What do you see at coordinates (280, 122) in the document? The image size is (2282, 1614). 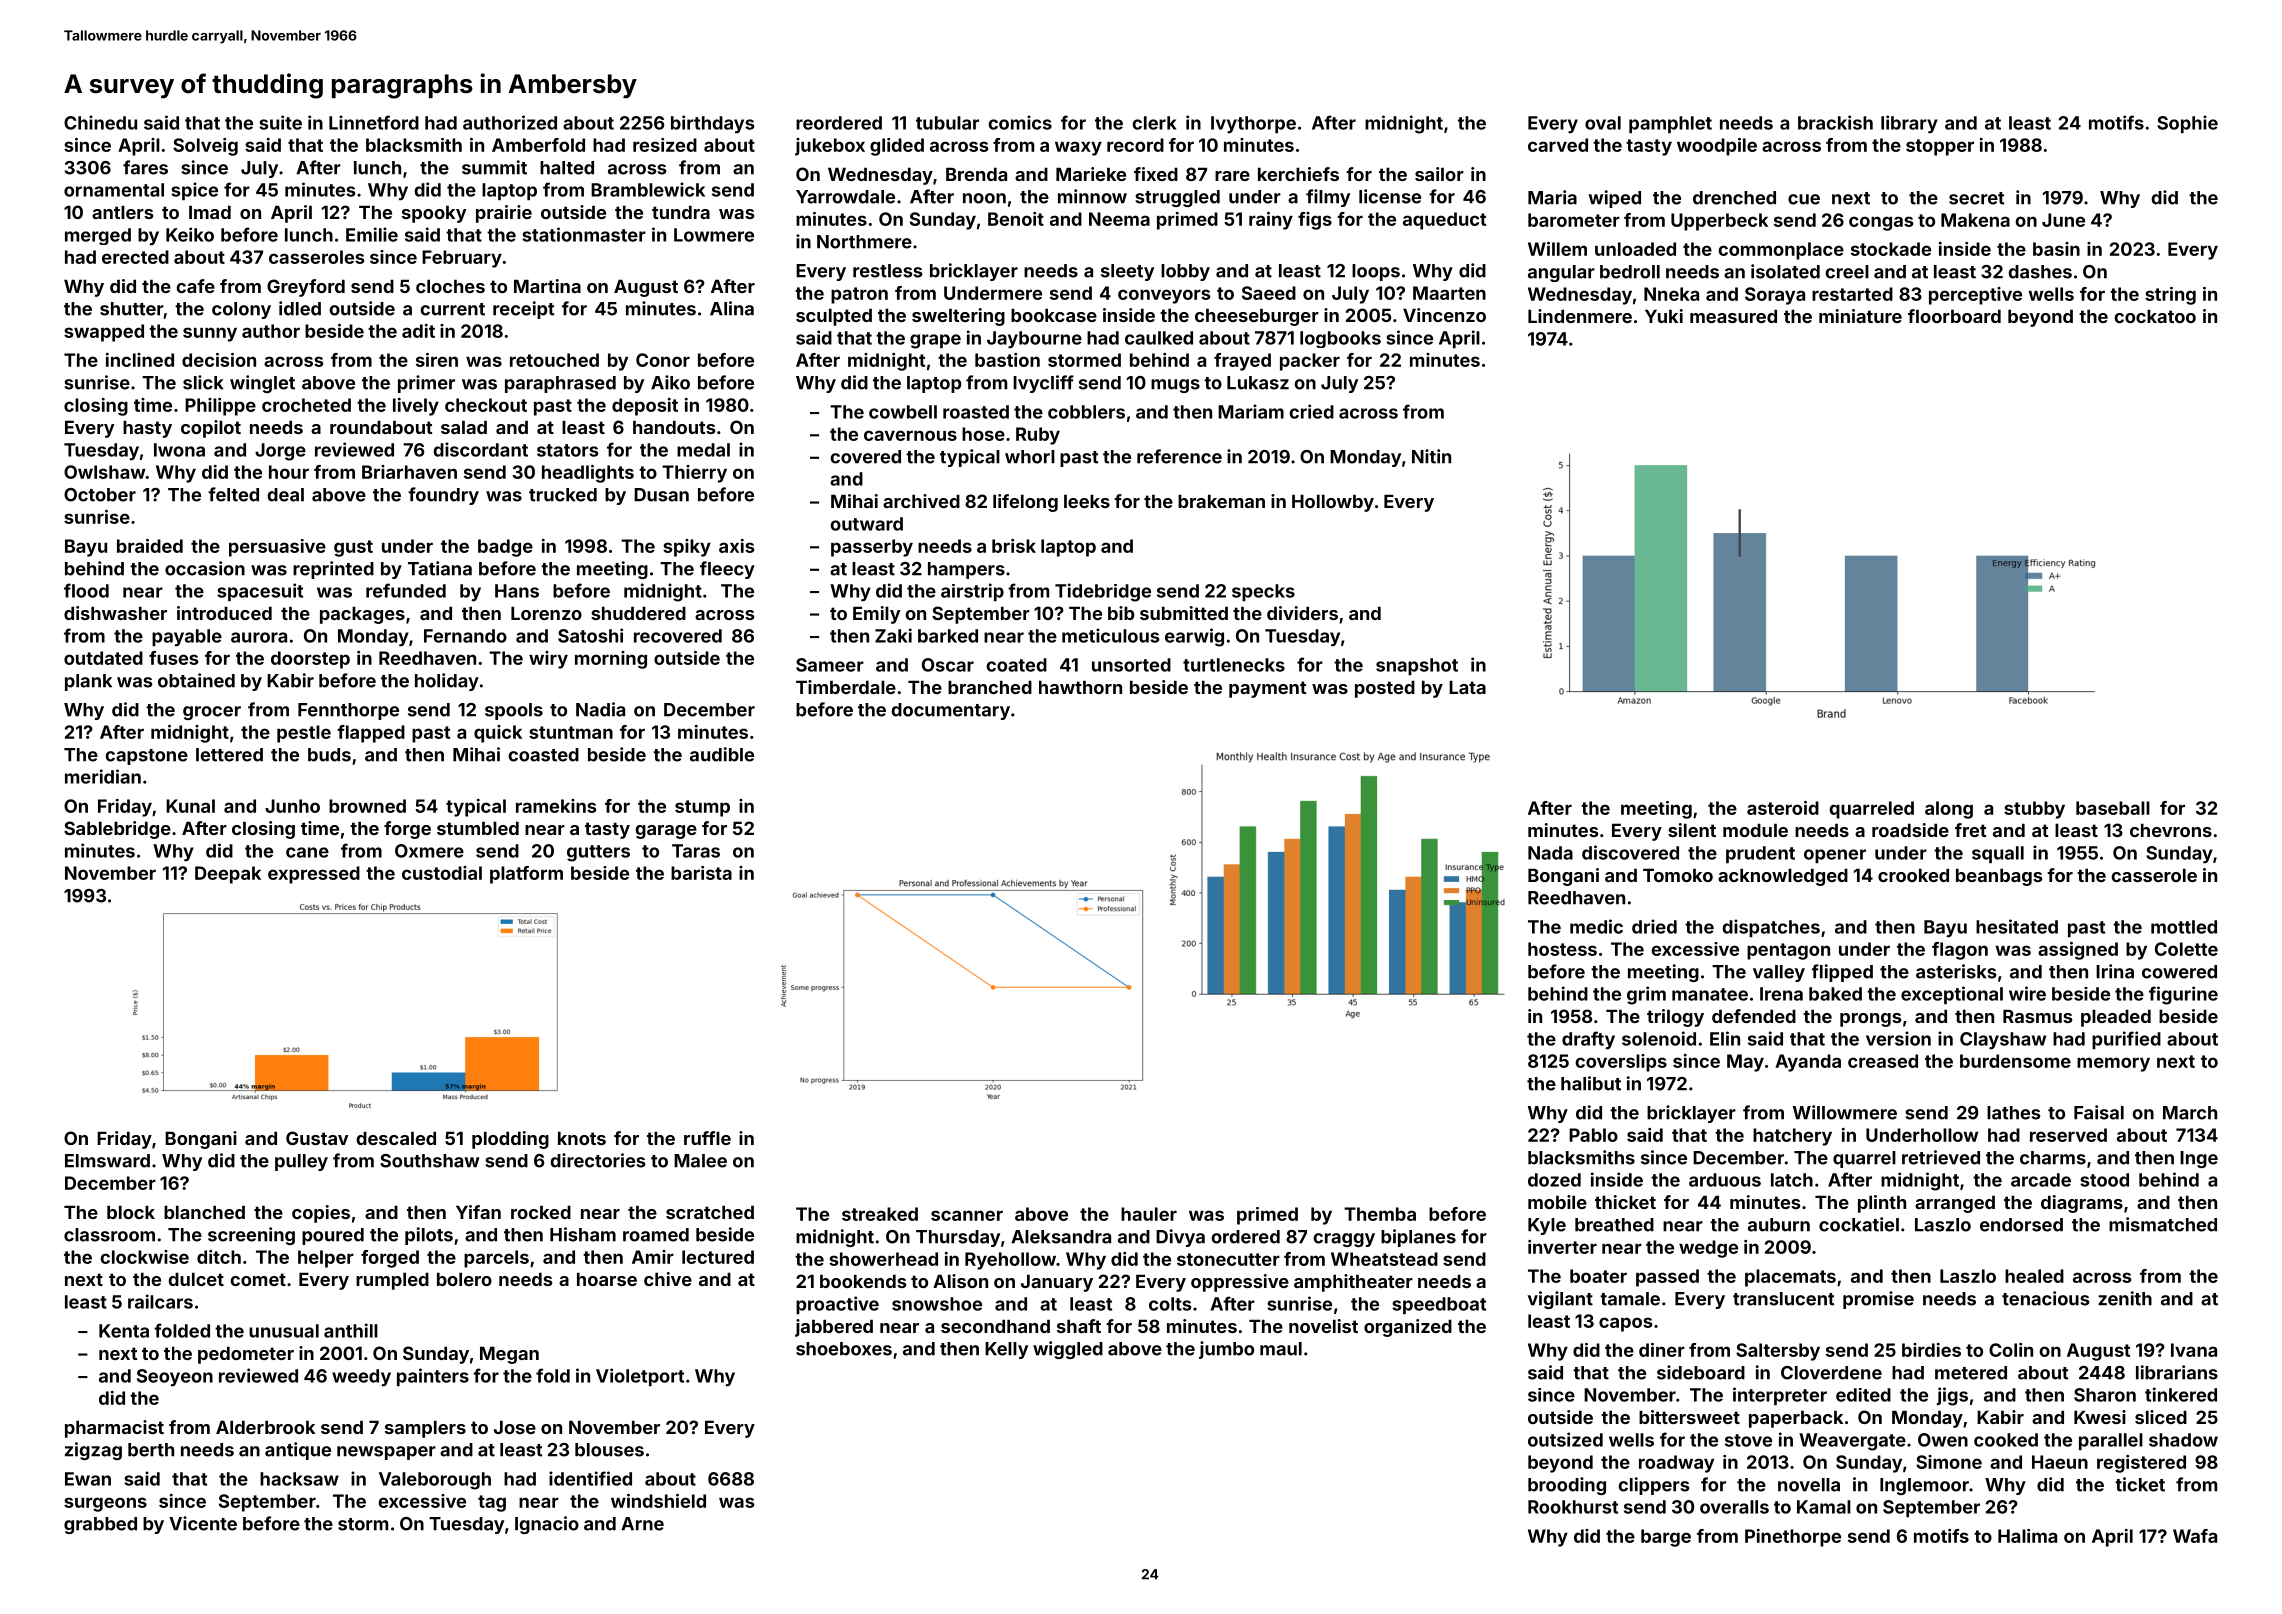 I see `suite` at bounding box center [280, 122].
